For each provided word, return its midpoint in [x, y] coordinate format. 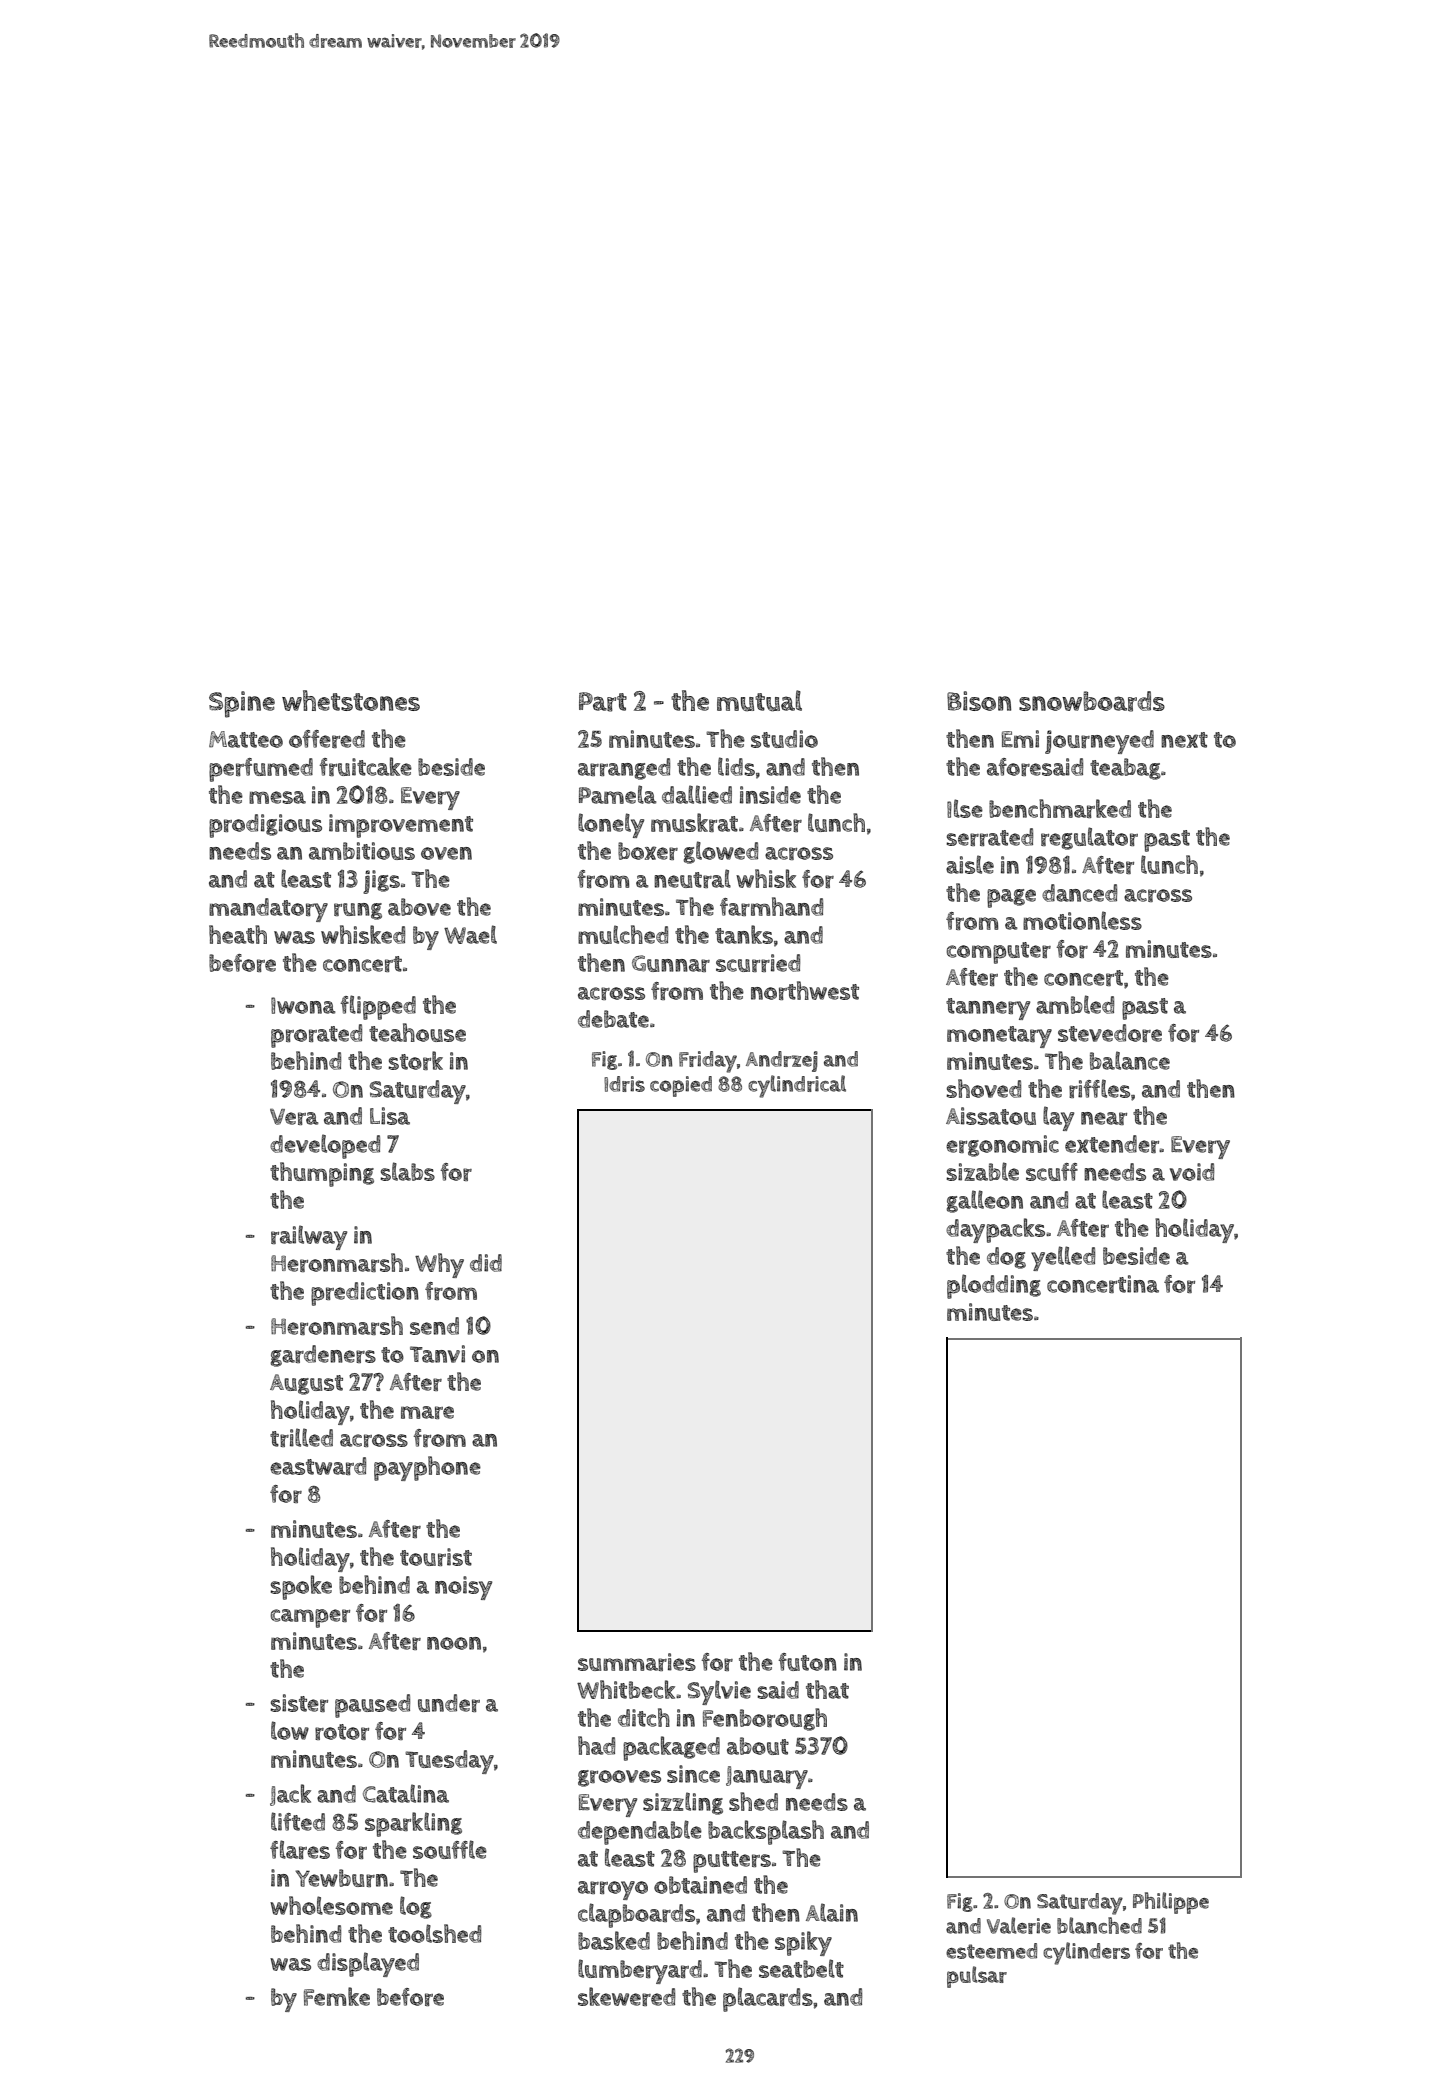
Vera [294, 1117]
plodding [994, 1286]
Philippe [1171, 1903]
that [827, 1689]
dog [1006, 1258]
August [306, 1384]
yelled [1063, 1258]
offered [327, 739]
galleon [985, 1201]
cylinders [1086, 1953]
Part [603, 702]
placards [768, 1999]
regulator [1089, 838]
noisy [463, 1588]
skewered [626, 1996]
